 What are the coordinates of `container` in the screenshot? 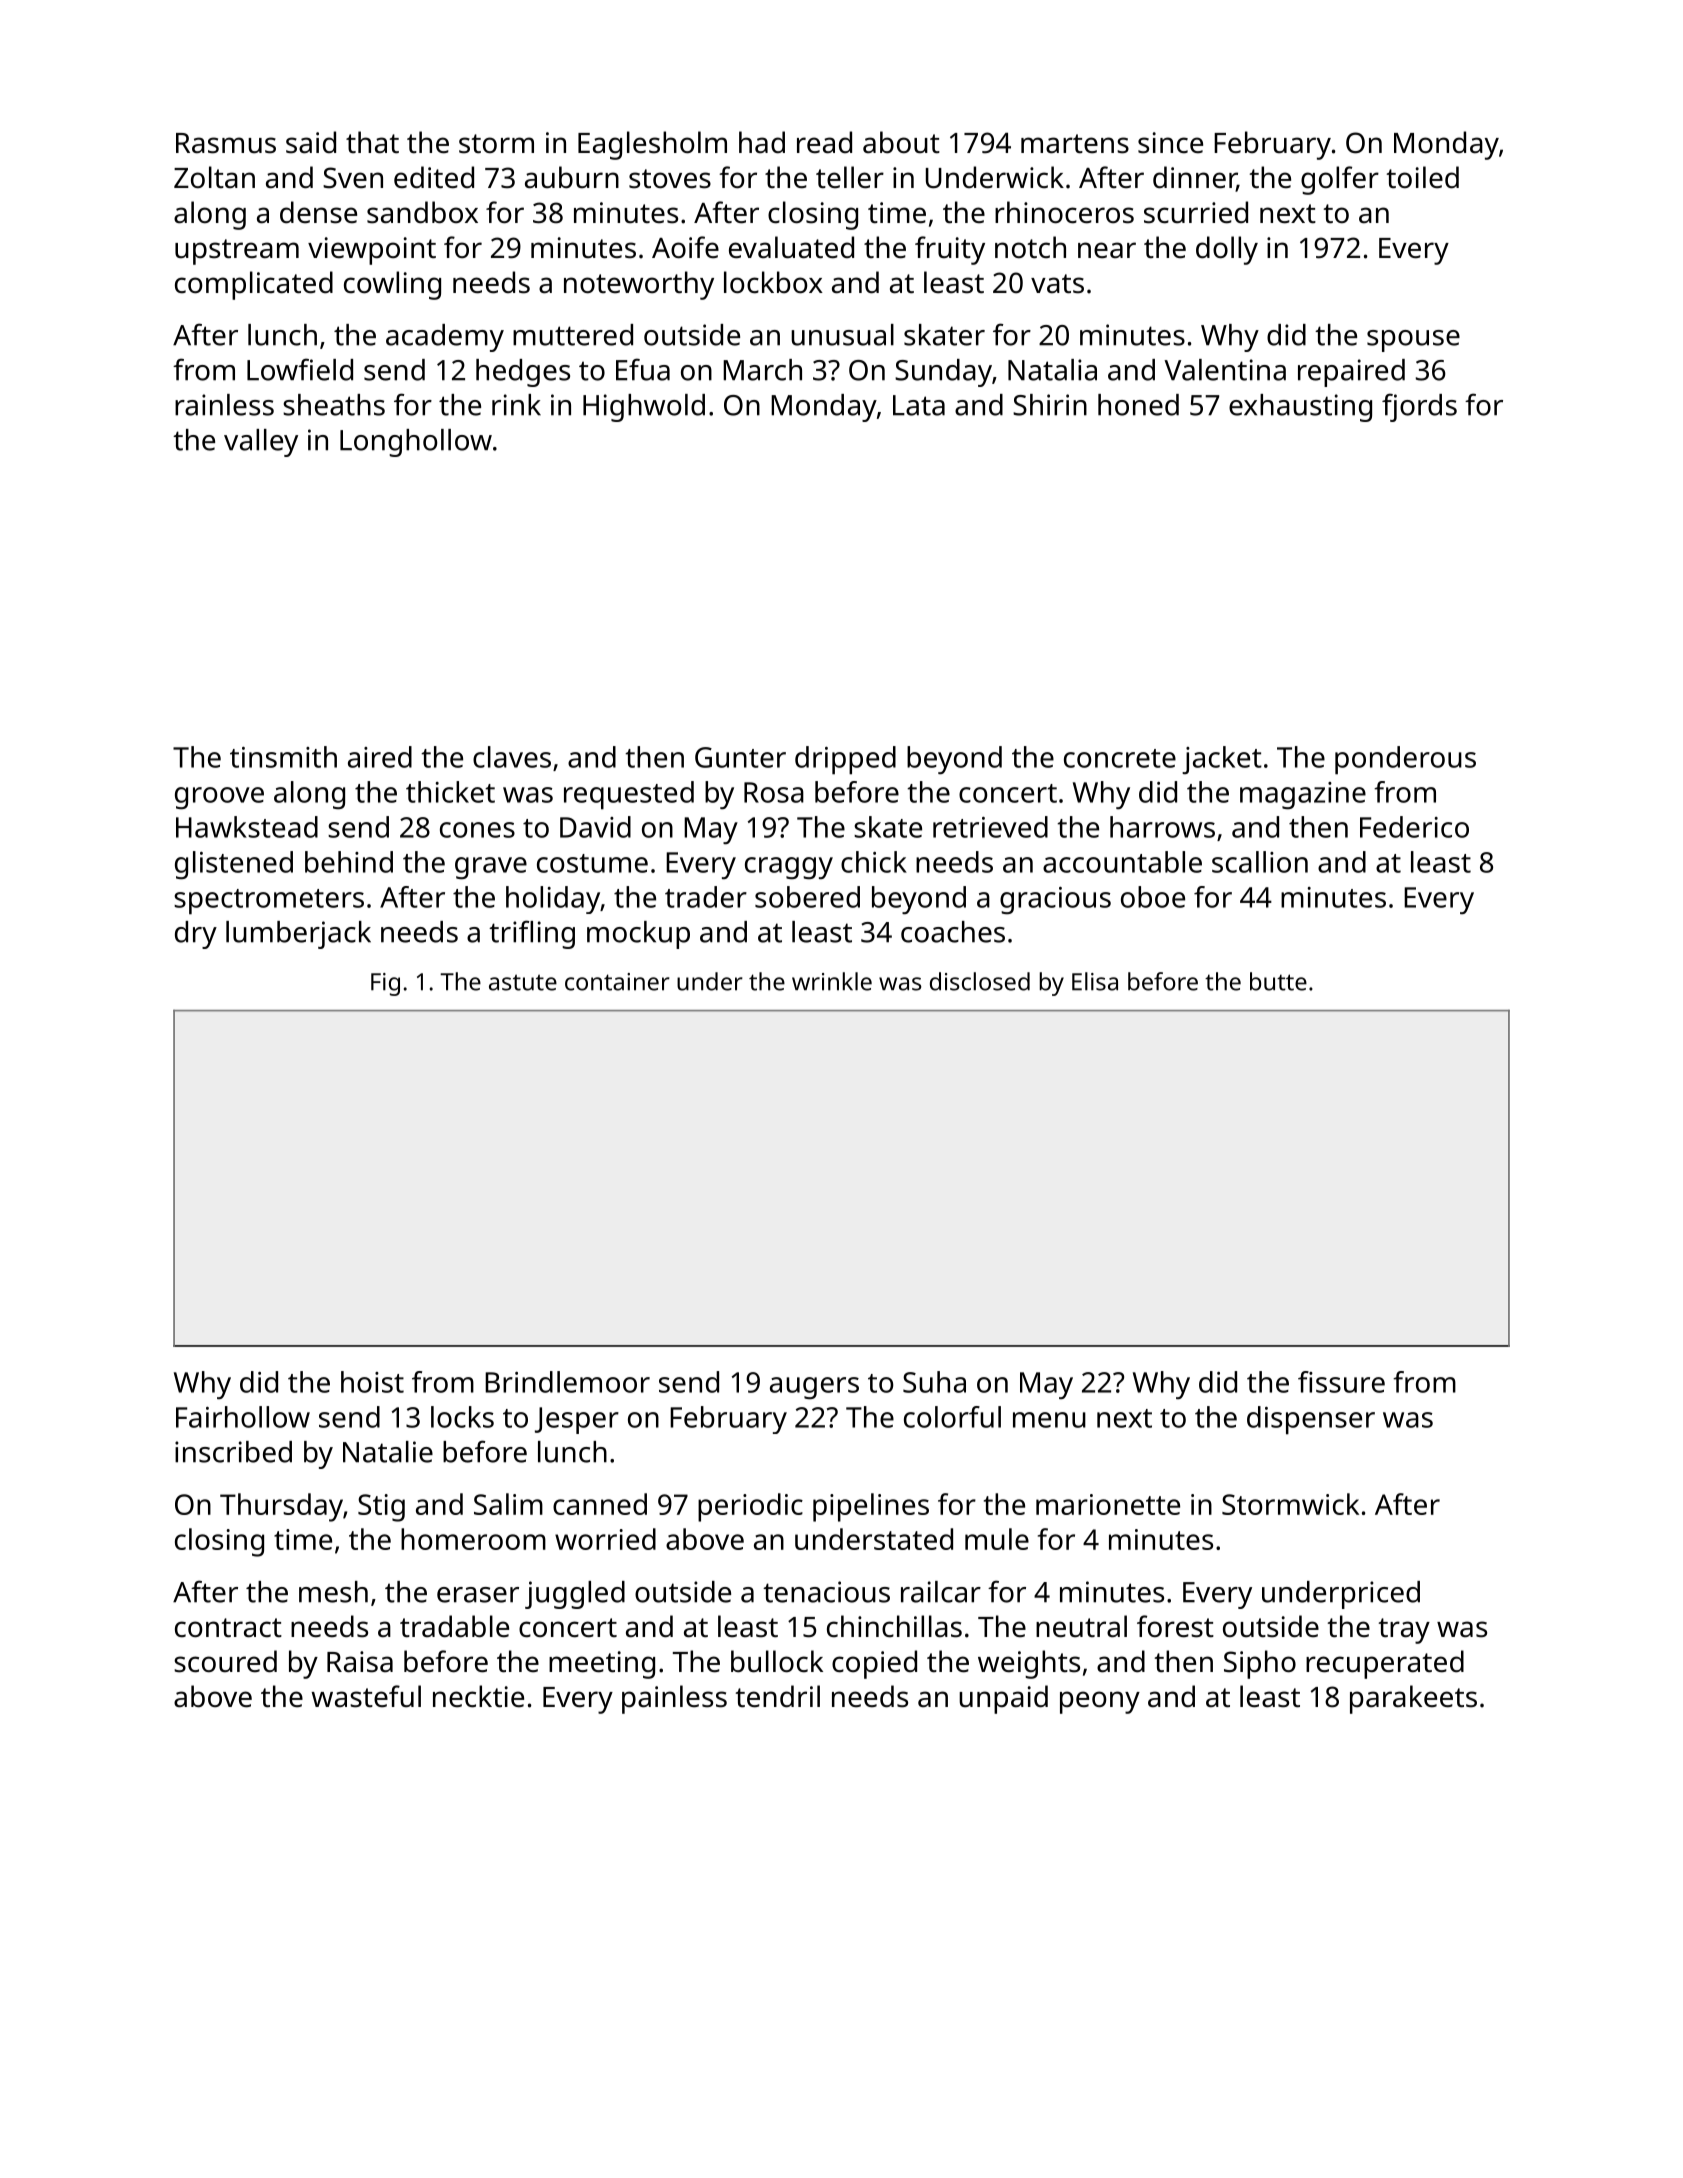 It's located at (617, 982).
